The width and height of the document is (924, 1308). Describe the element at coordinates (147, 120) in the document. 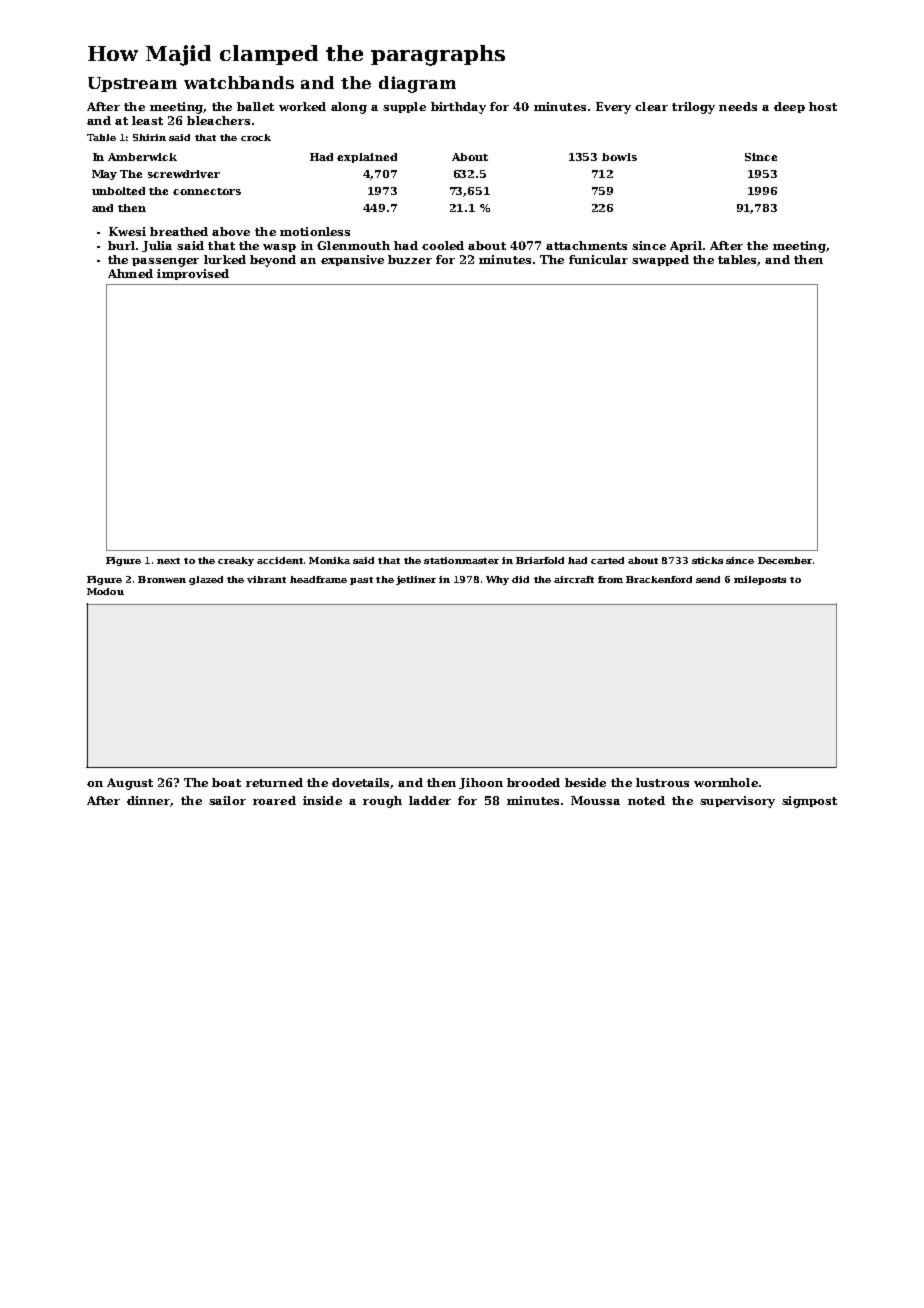

I see `least` at that location.
